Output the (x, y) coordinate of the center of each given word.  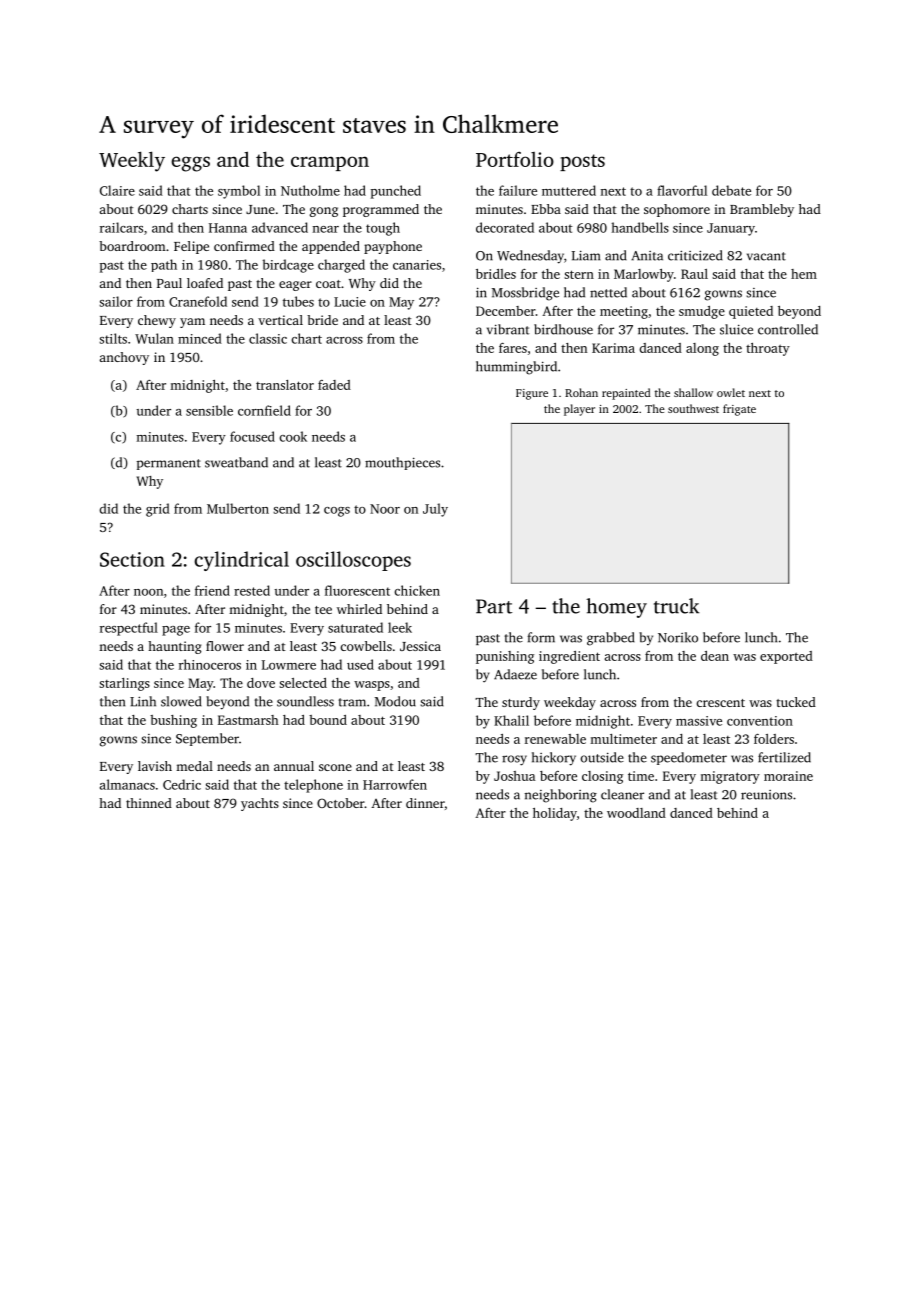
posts (582, 162)
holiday (555, 814)
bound (328, 720)
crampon (330, 163)
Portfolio (515, 159)
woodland (636, 813)
